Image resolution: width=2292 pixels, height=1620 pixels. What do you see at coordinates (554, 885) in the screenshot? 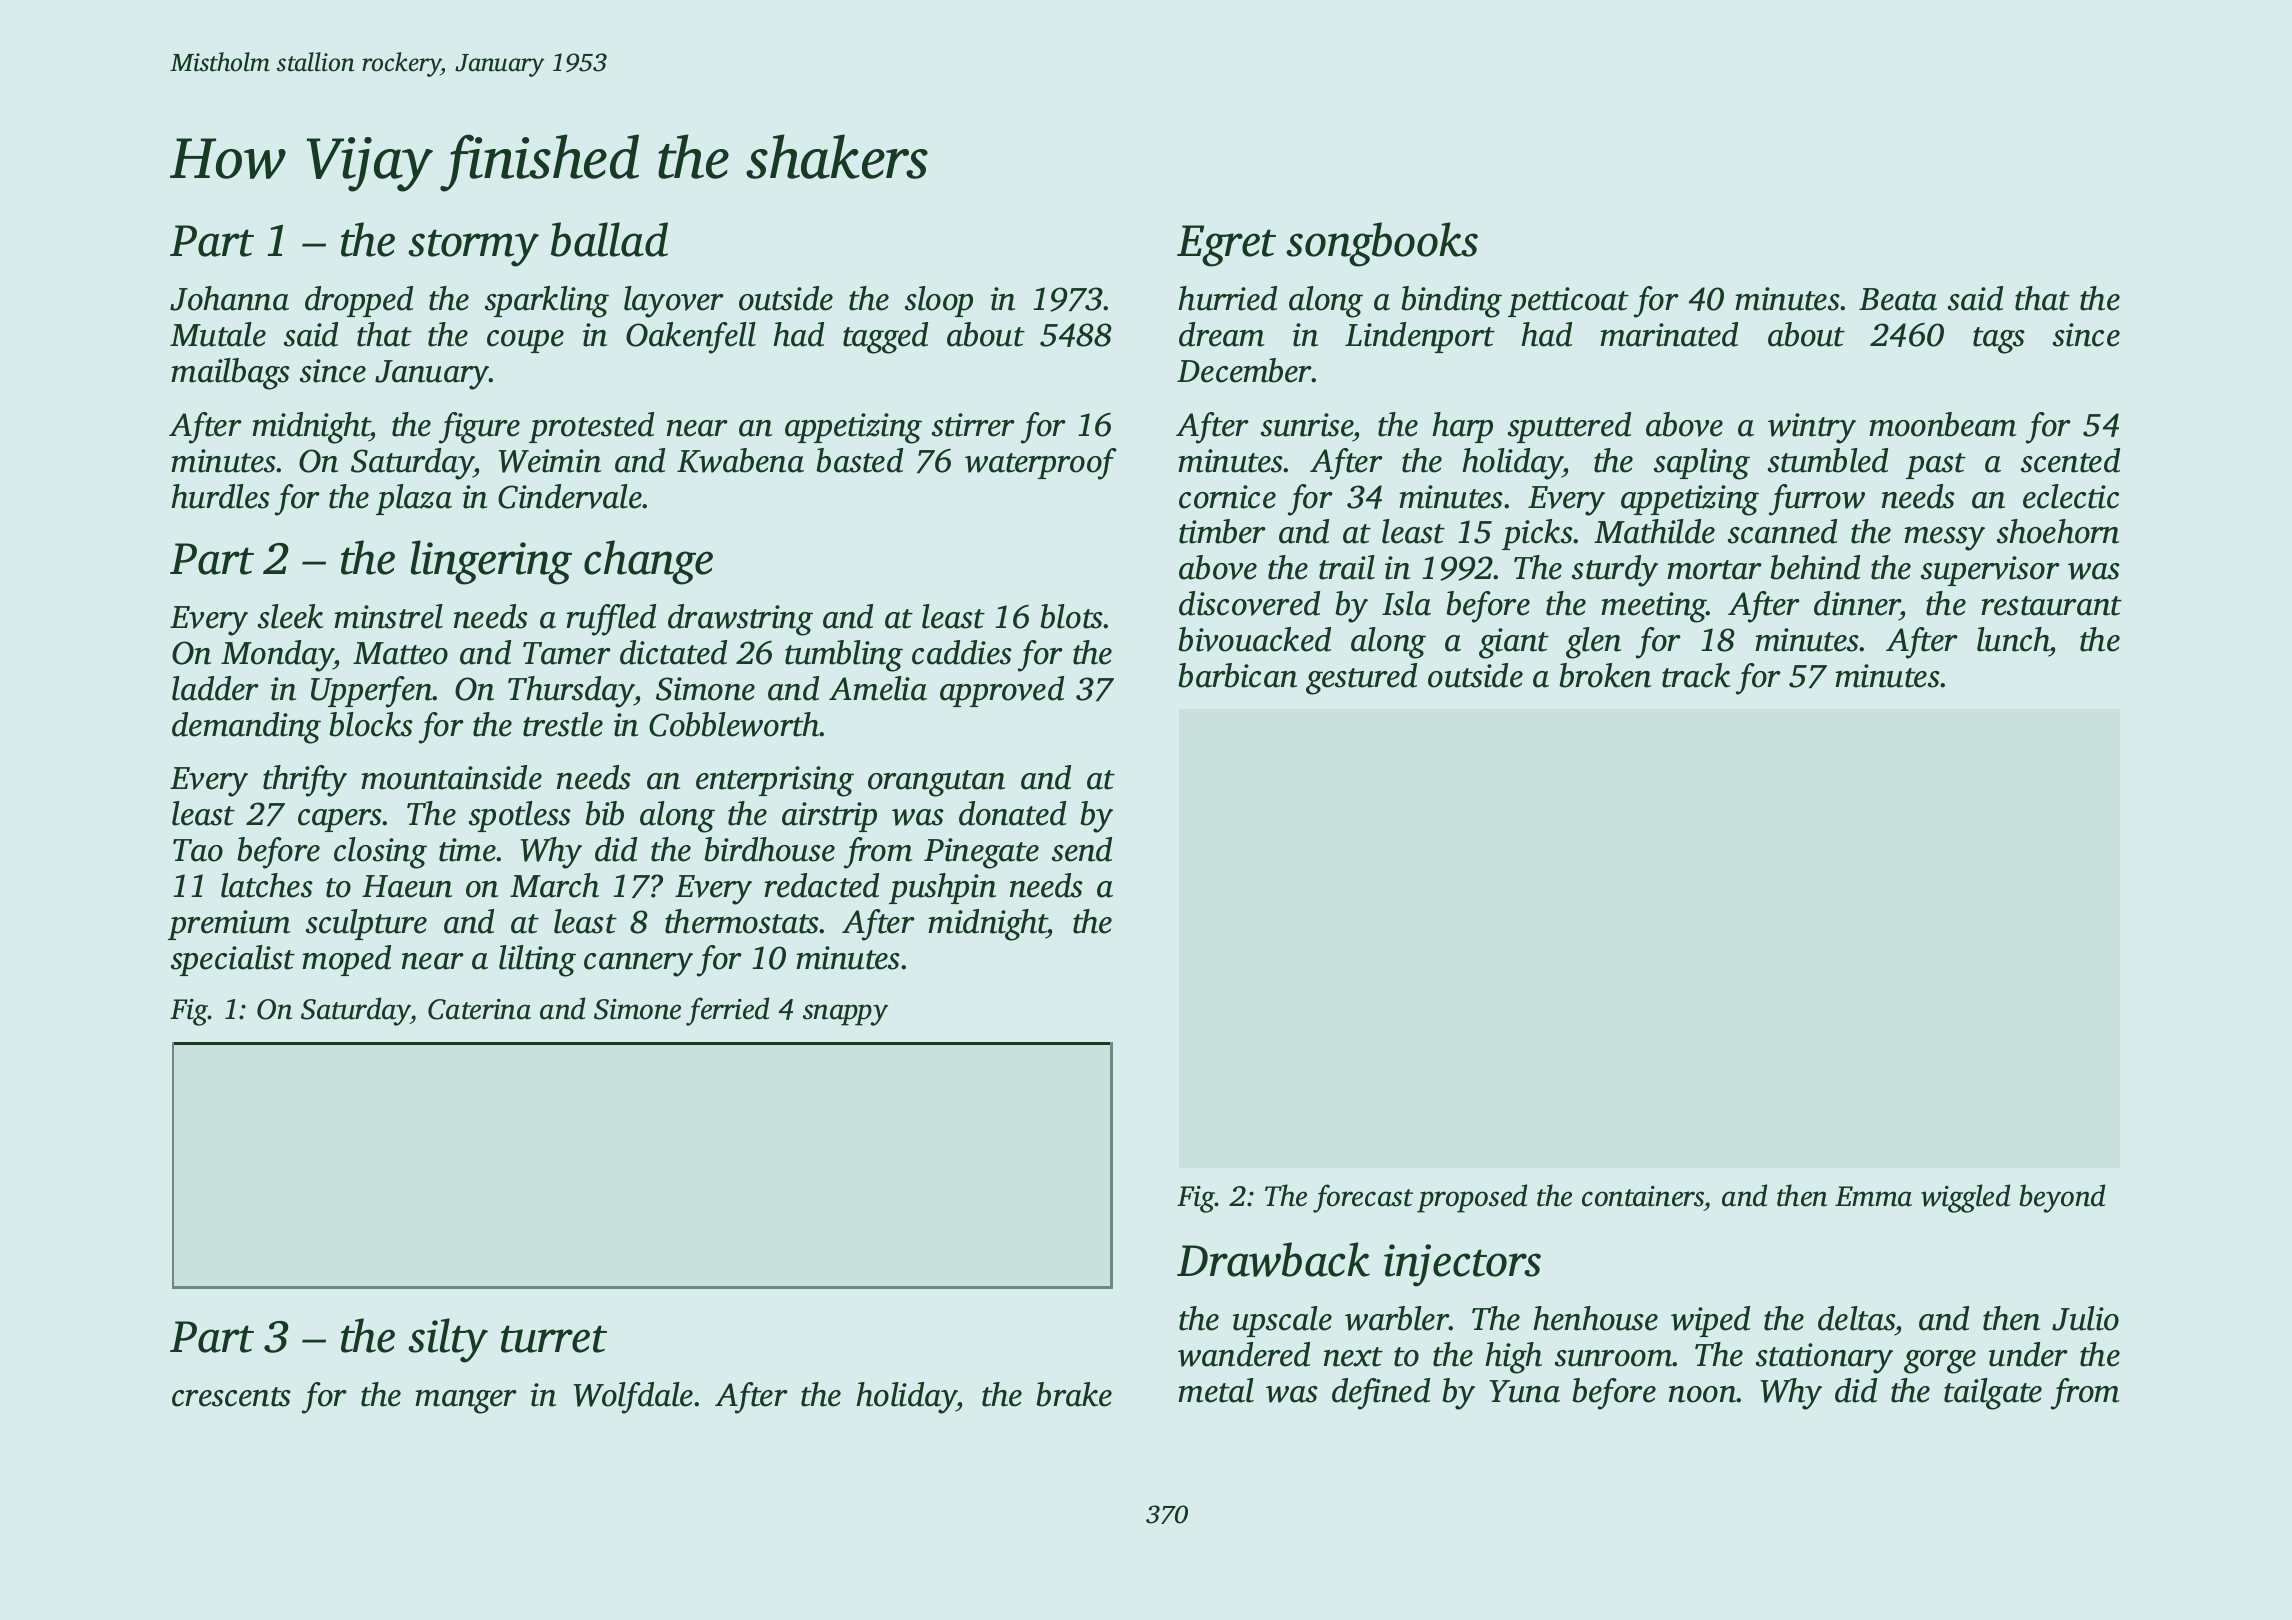
I see `March` at bounding box center [554, 885].
